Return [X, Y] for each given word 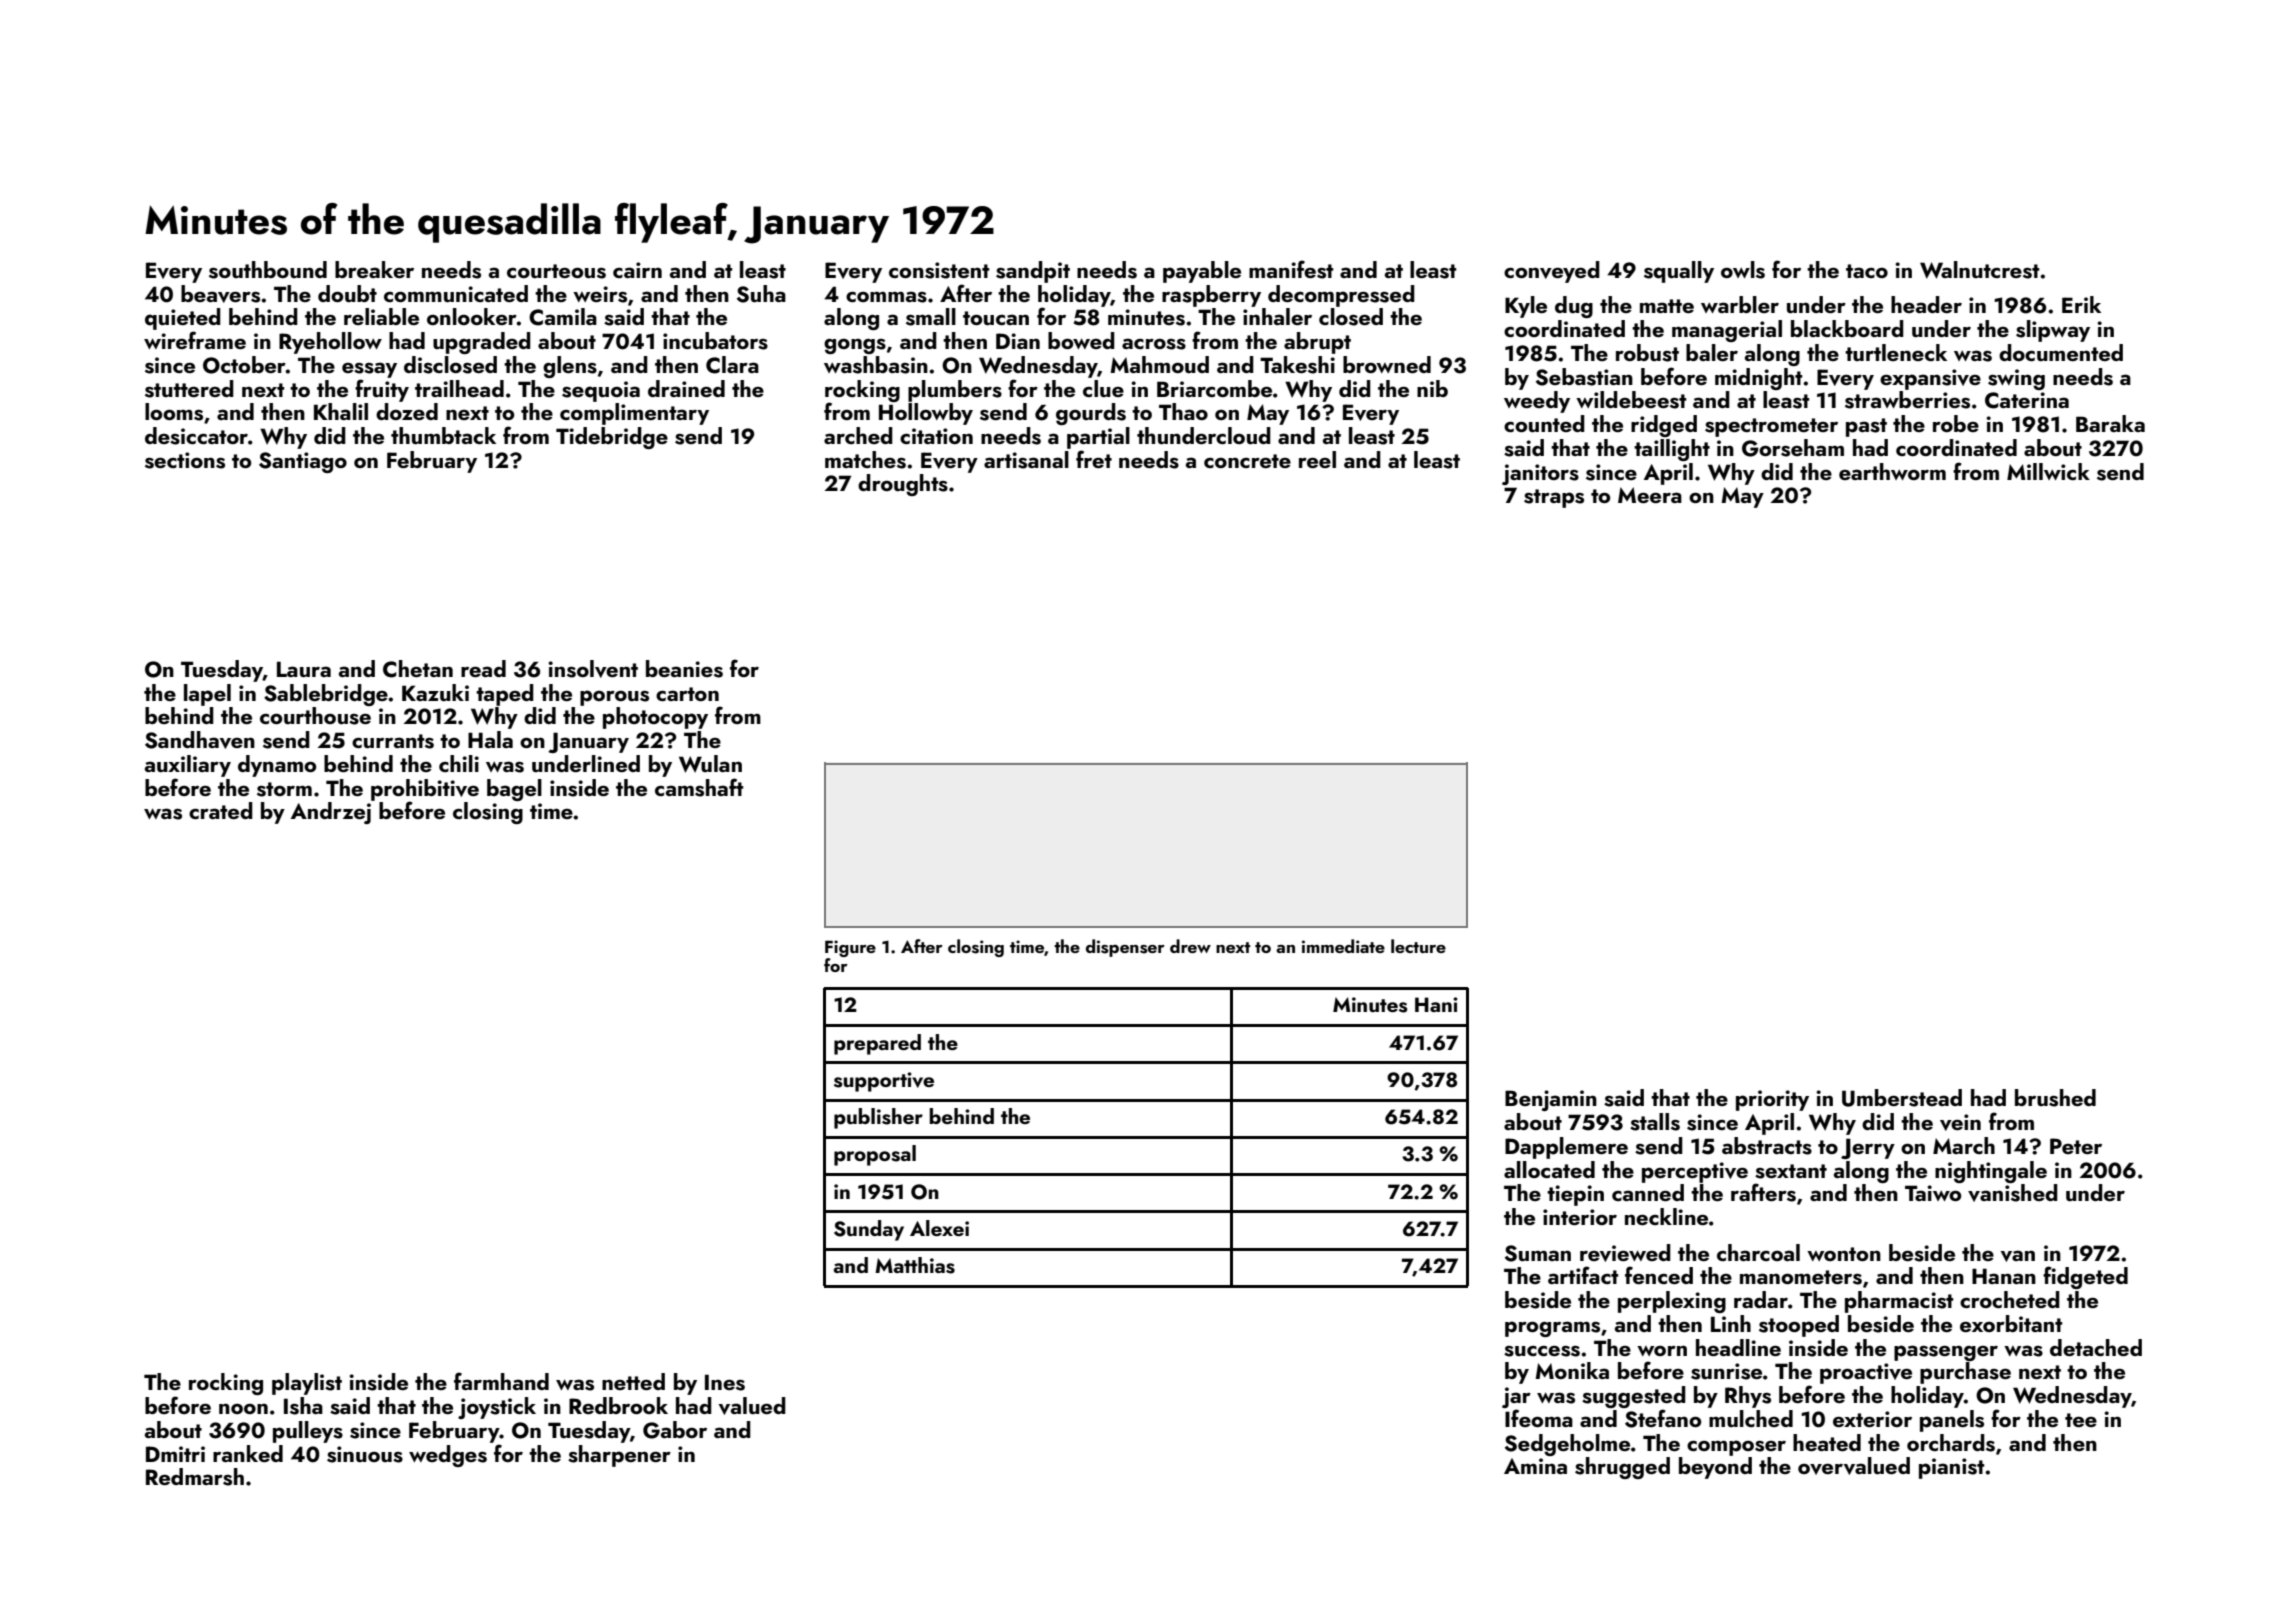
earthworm [1892, 471]
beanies [684, 669]
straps [1554, 498]
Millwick [2048, 471]
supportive [884, 1082]
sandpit [1033, 272]
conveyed [1552, 272]
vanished [2013, 1193]
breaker [374, 269]
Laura [304, 669]
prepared [877, 1044]
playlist [307, 1384]
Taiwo [1933, 1193]
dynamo [277, 766]
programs [1552, 1329]
